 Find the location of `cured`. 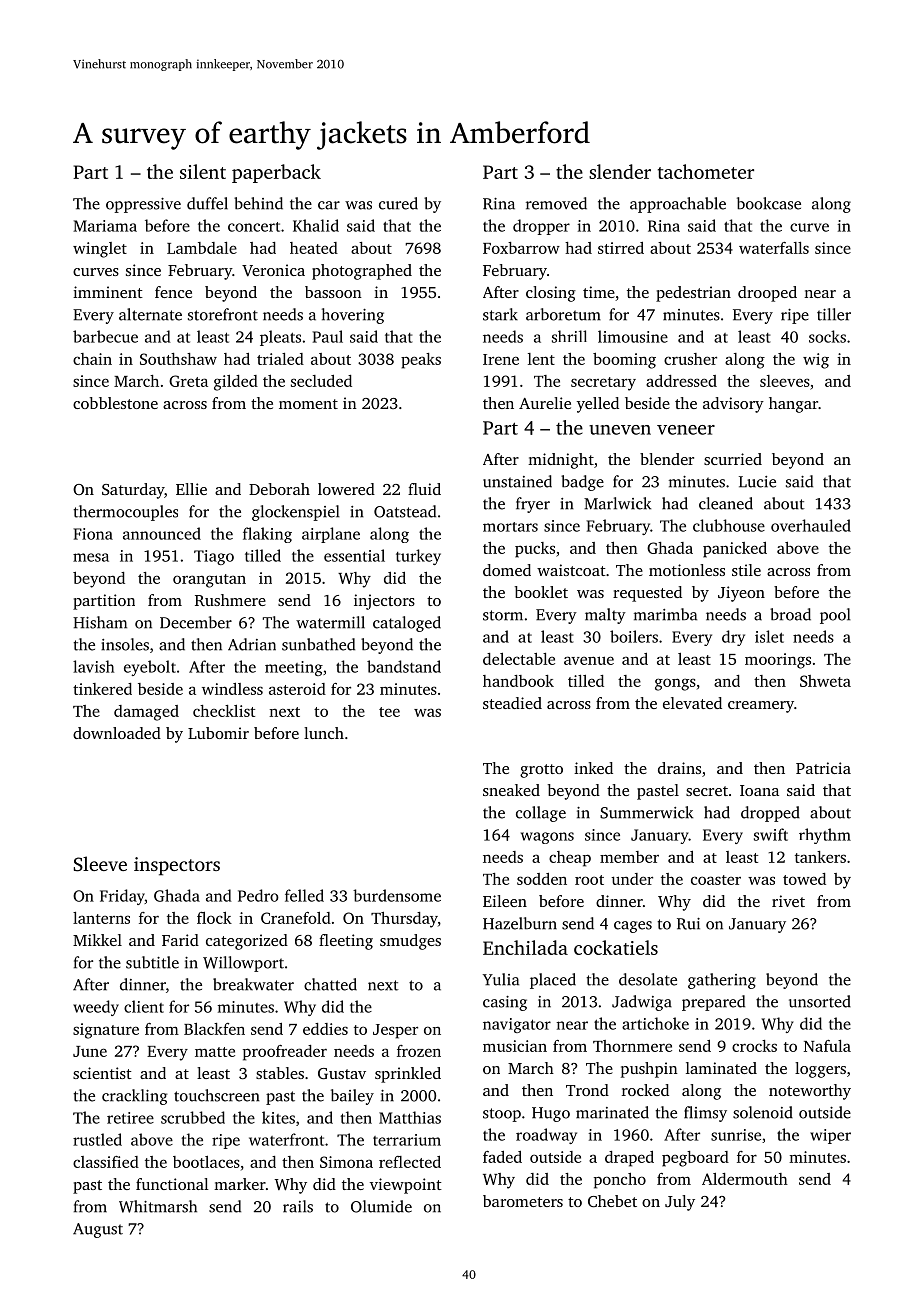

cured is located at coordinates (398, 203).
